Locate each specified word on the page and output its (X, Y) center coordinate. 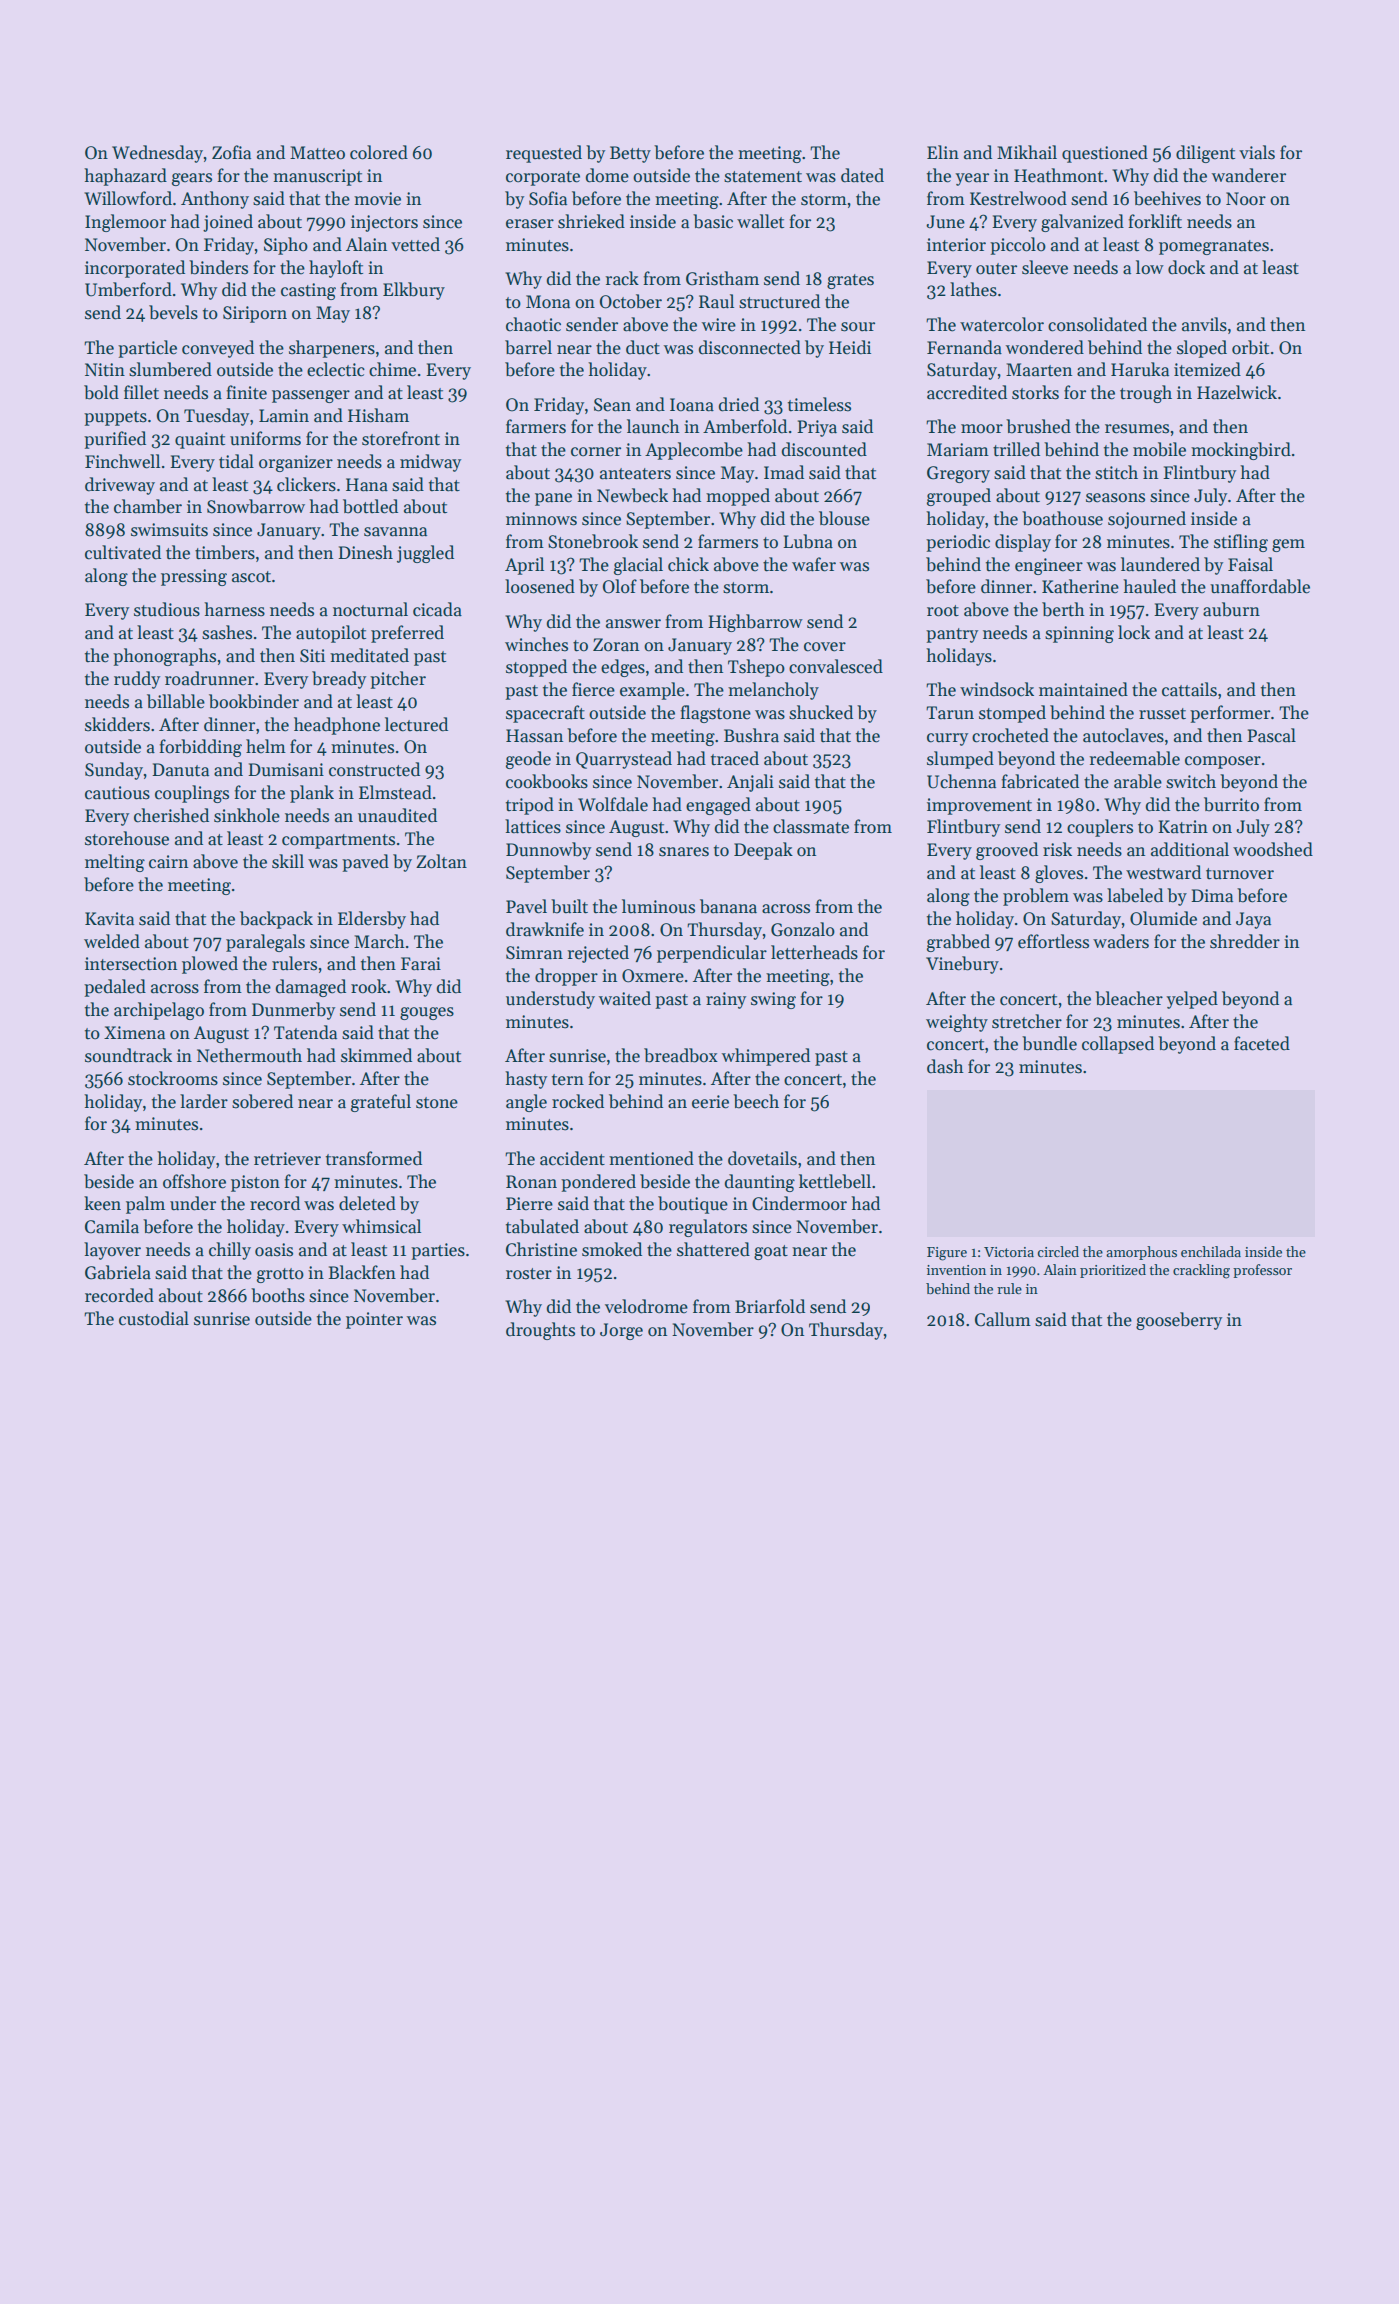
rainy (726, 1000)
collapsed (1118, 1045)
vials (1257, 152)
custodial (154, 1318)
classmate (811, 826)
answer (633, 624)
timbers (225, 552)
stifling (1241, 543)
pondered (598, 1183)
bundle (1049, 1043)
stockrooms (173, 1078)
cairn (168, 862)
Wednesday (157, 154)
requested (544, 154)
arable (1138, 781)
